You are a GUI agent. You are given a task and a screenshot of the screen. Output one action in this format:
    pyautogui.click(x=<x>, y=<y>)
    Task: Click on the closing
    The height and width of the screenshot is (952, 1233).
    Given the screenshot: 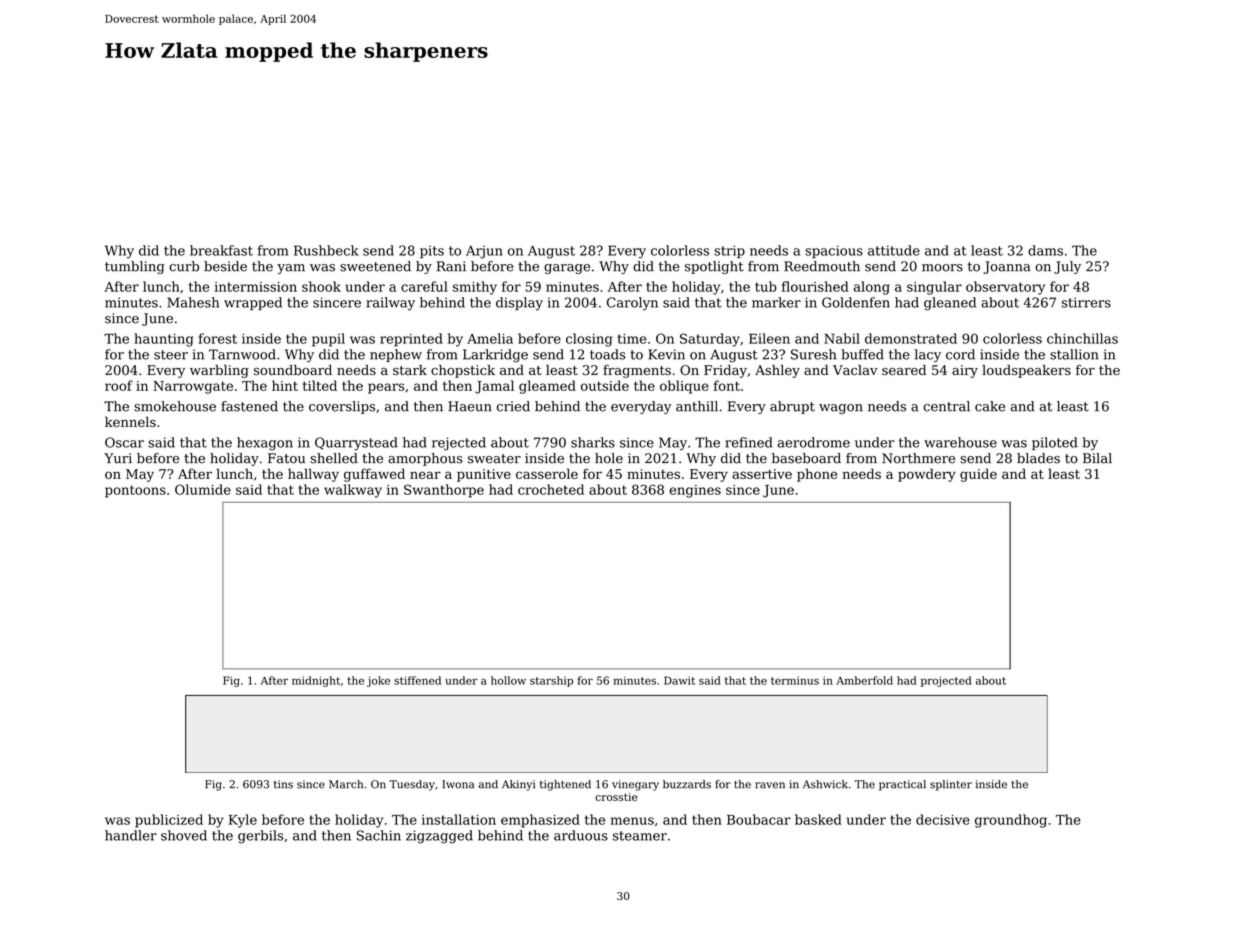 What is the action you would take?
    pyautogui.click(x=589, y=340)
